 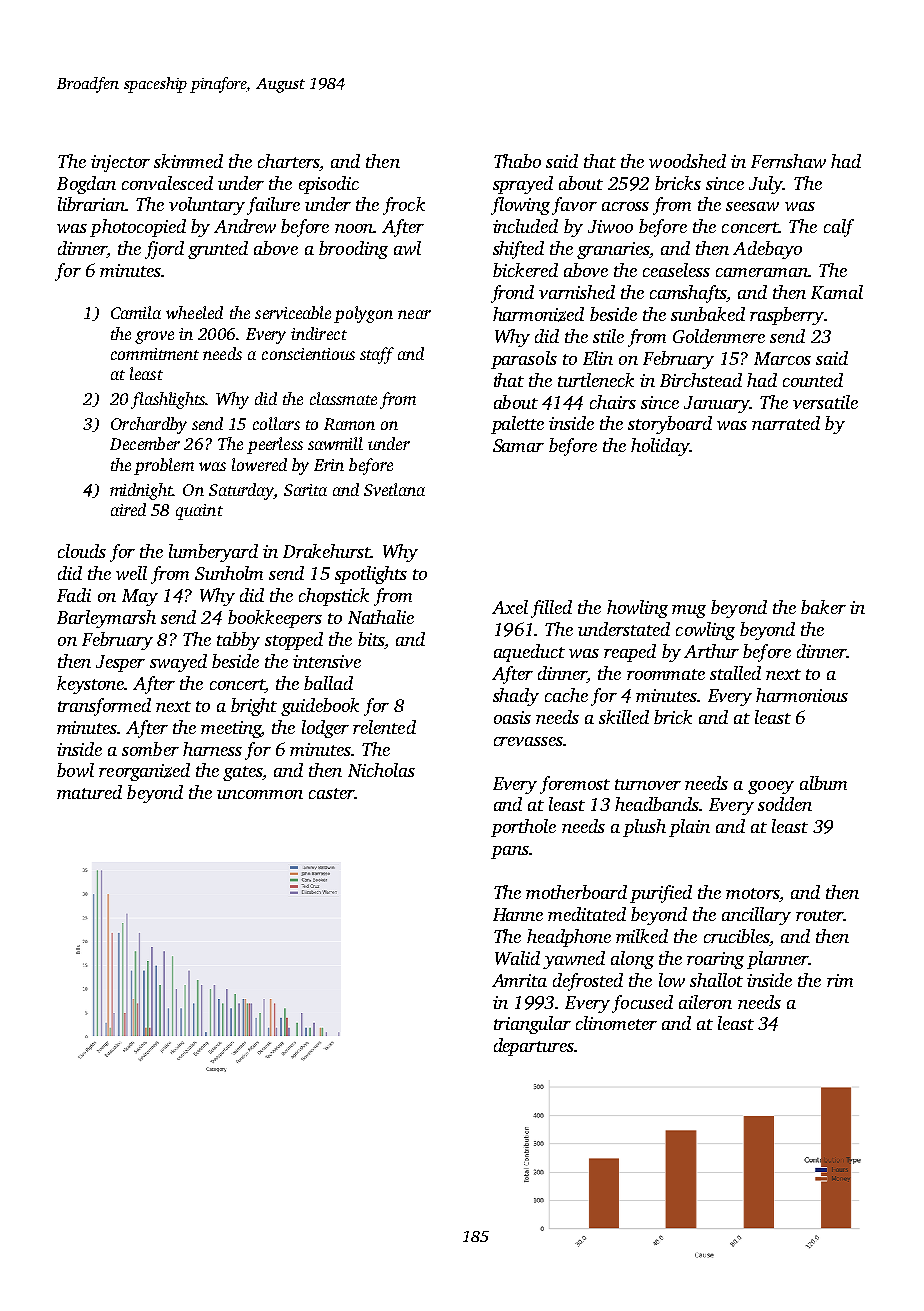 I want to click on rim, so click(x=840, y=980).
